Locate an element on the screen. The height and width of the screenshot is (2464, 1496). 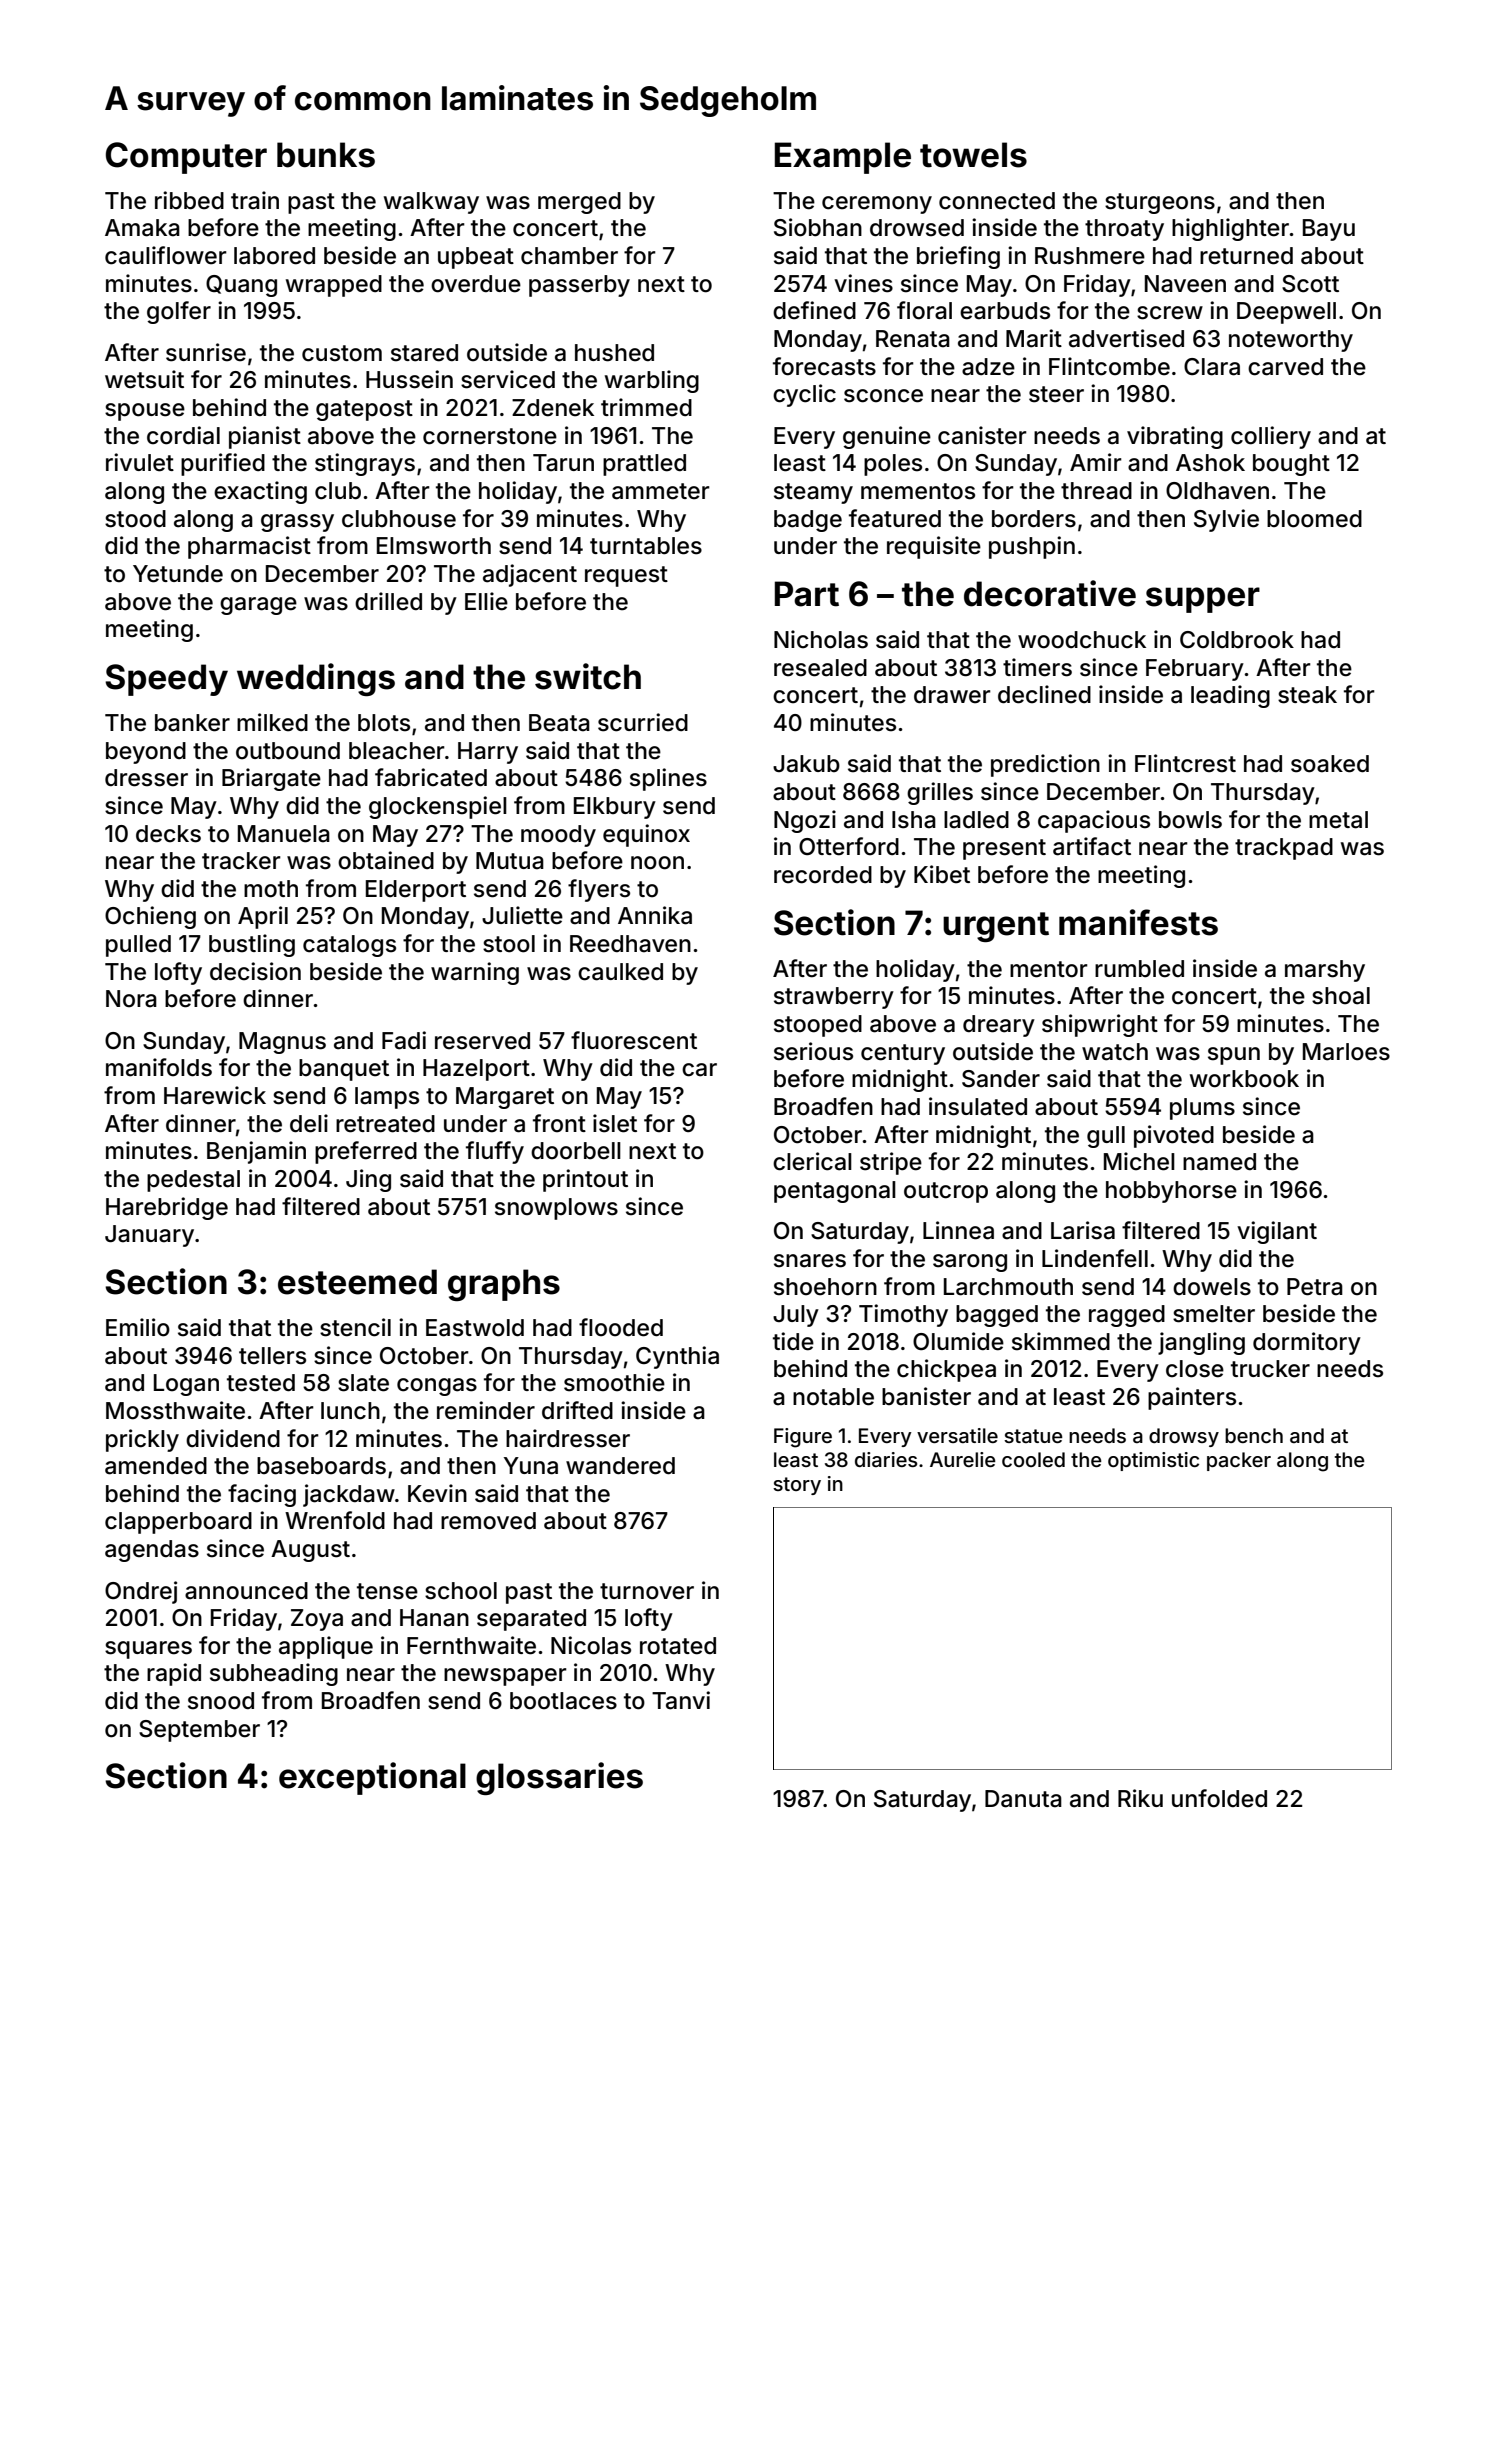
Danuta is located at coordinates (1023, 1799).
